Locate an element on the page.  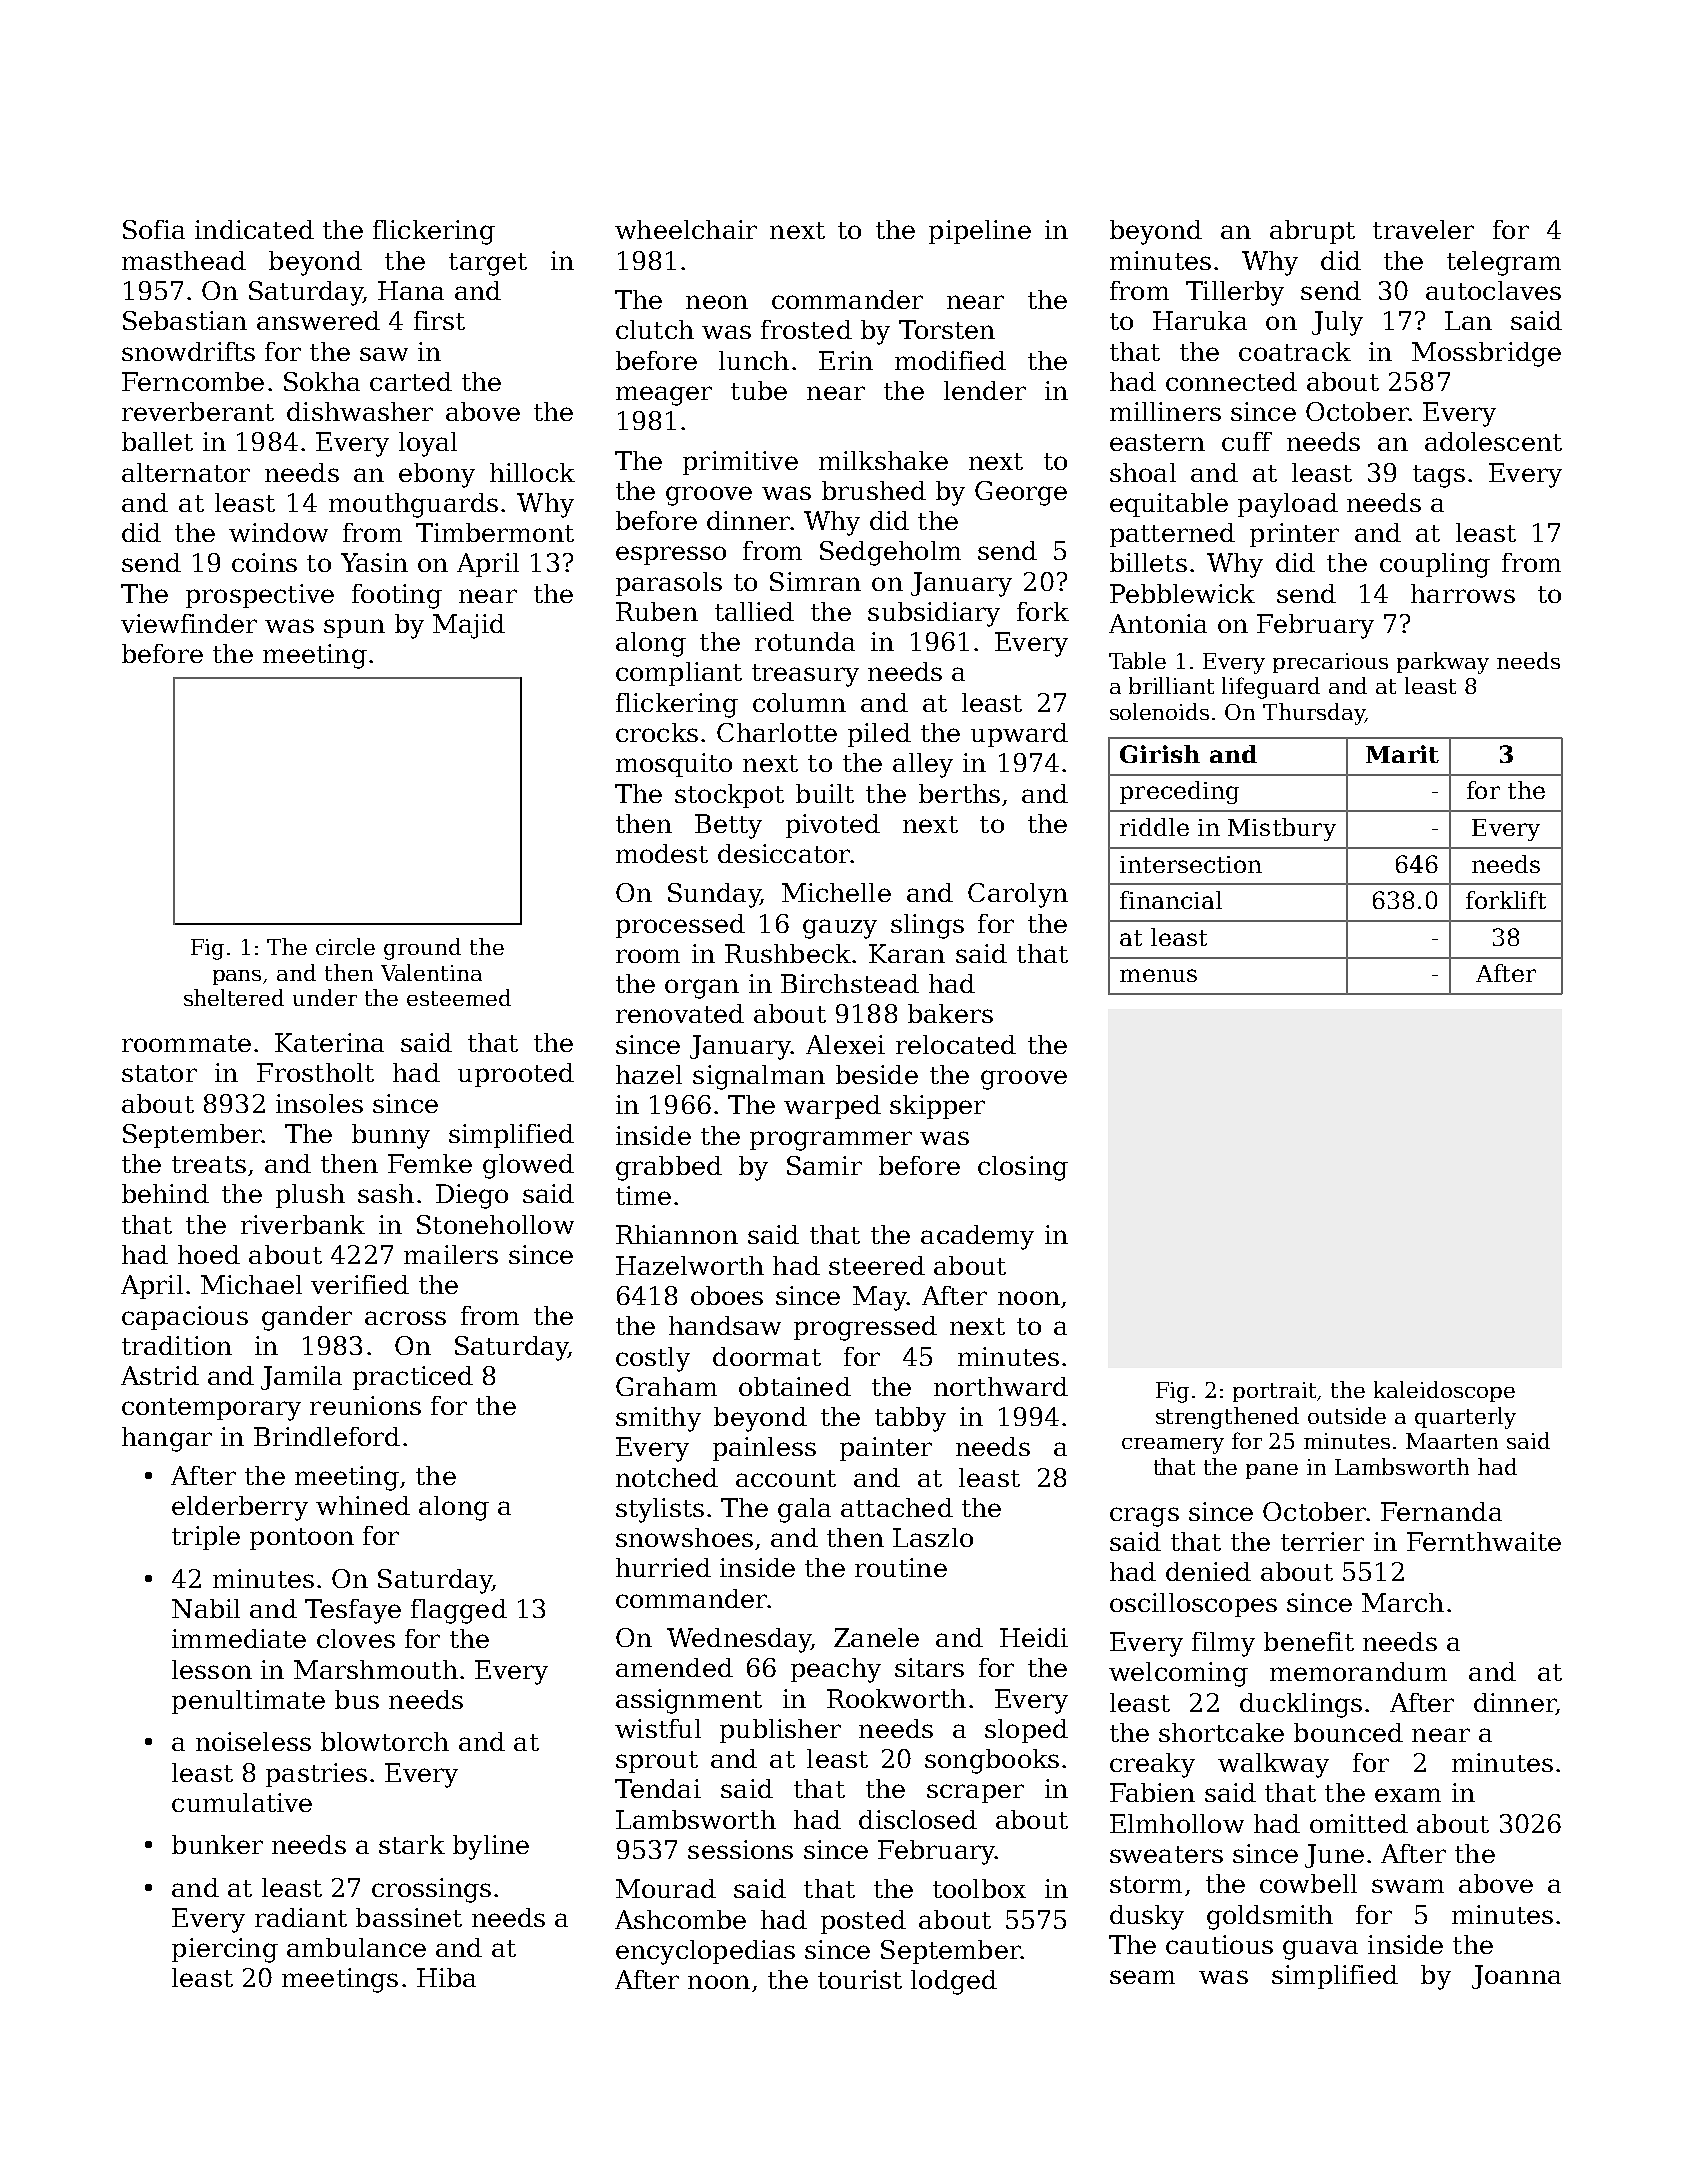
wheelchair is located at coordinates (686, 229).
